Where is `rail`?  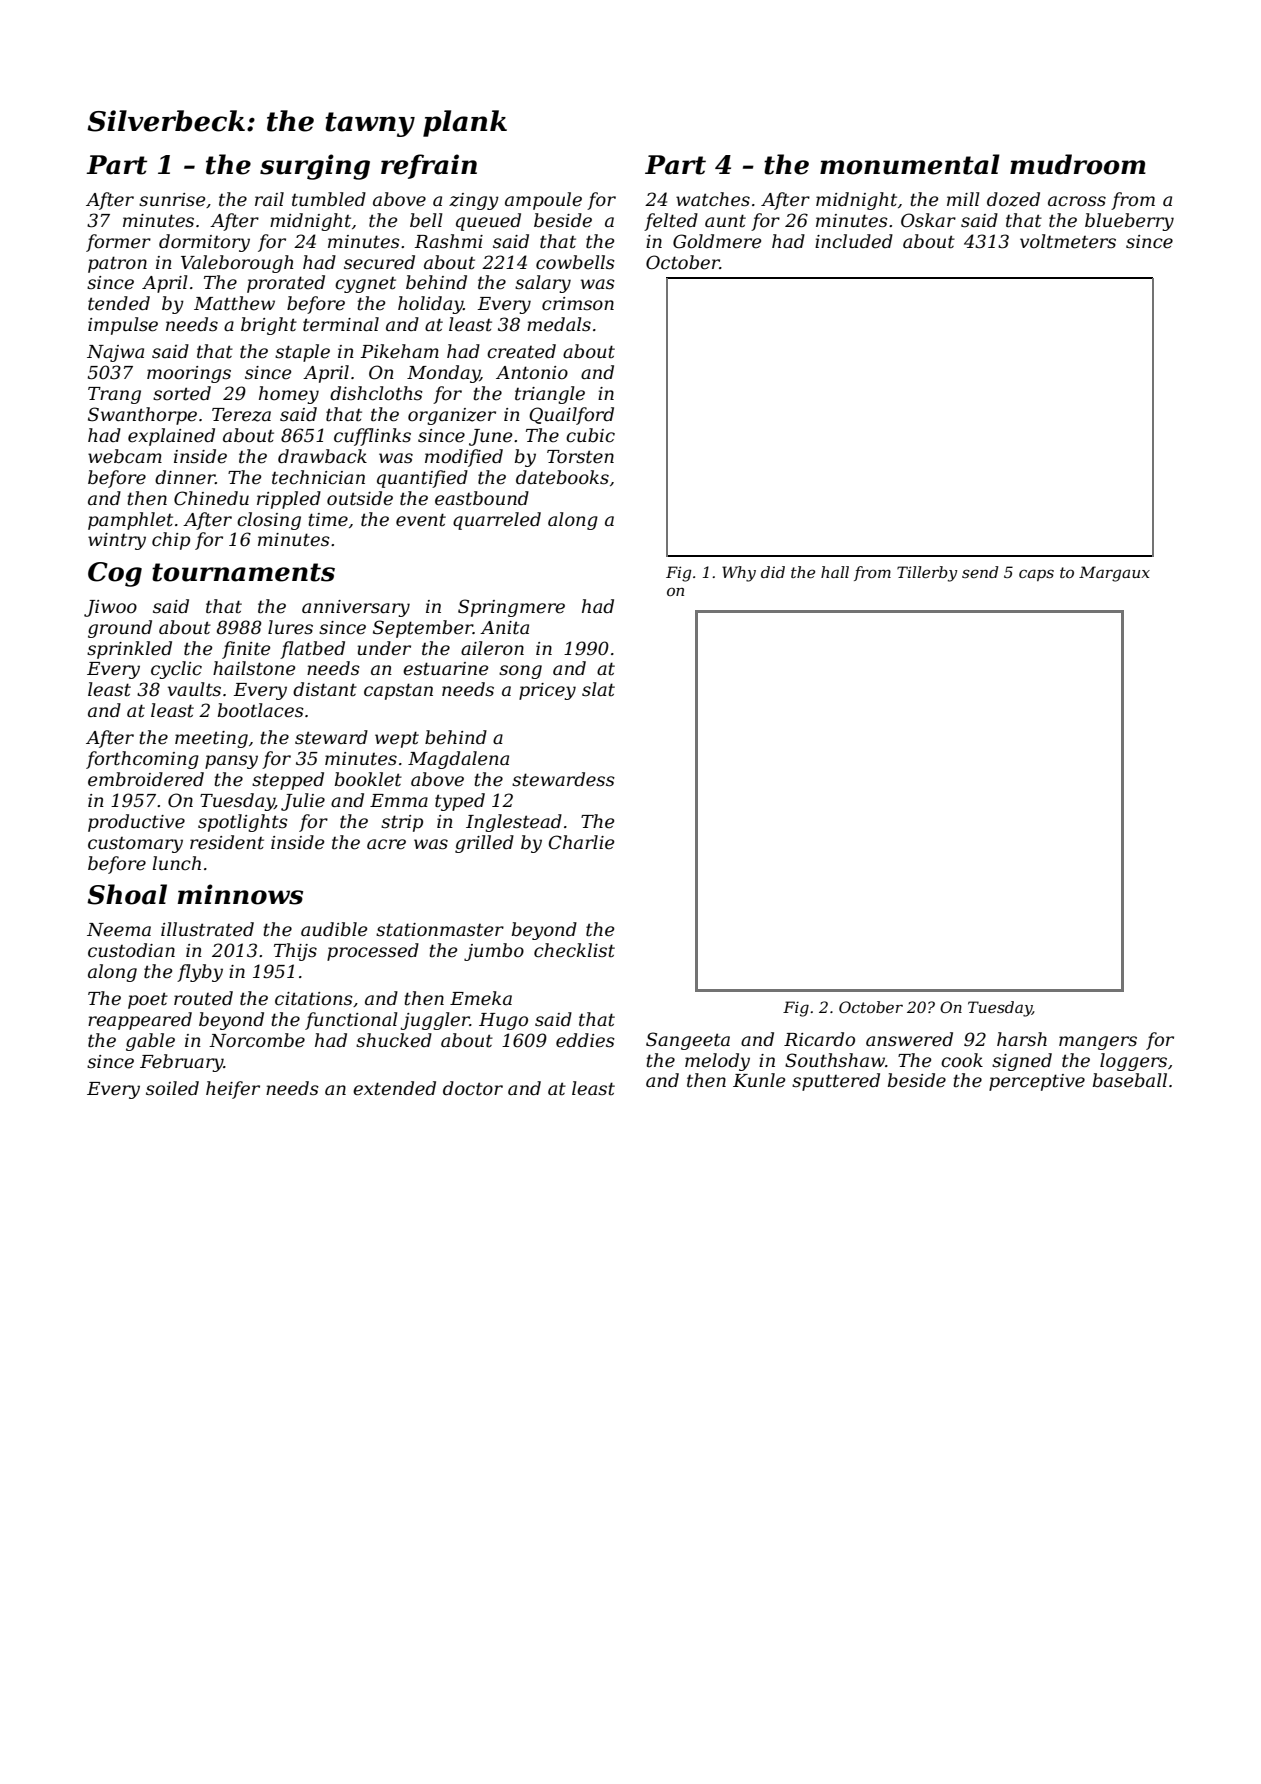 rail is located at coordinates (269, 199).
